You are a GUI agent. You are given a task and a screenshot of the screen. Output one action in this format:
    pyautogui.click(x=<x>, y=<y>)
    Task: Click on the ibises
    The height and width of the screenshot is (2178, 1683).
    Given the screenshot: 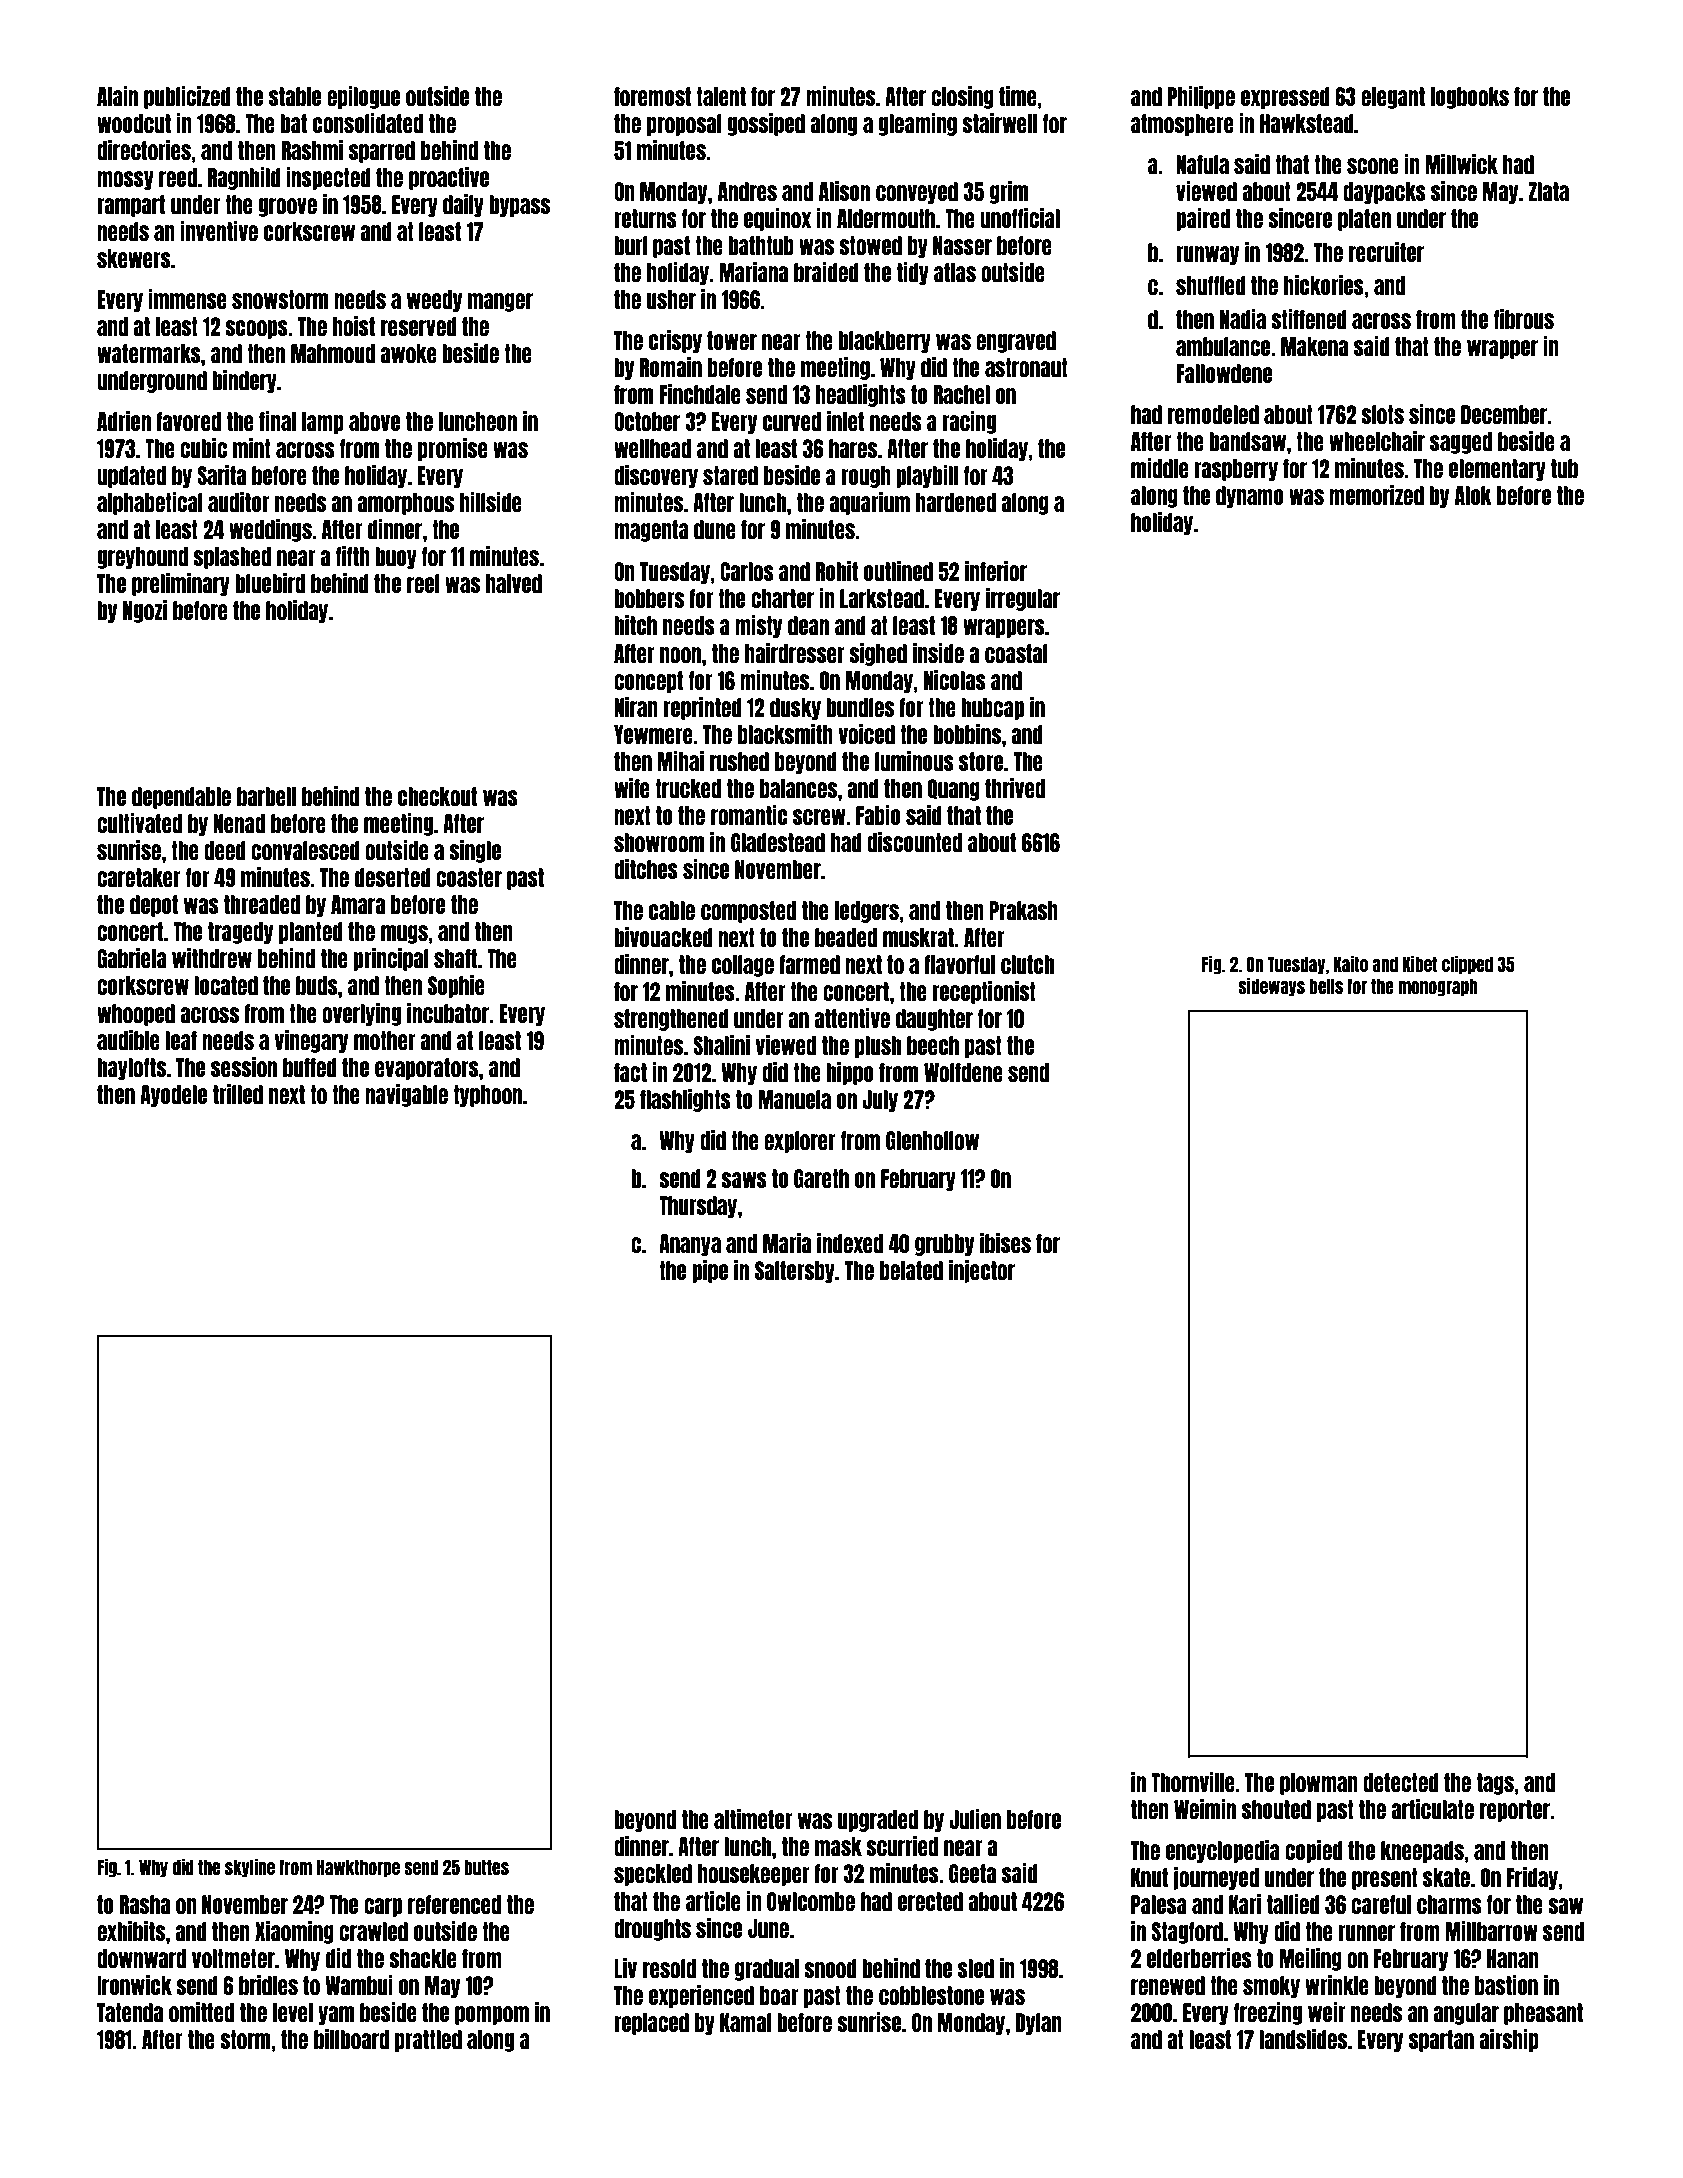 What is the action you would take?
    pyautogui.click(x=1005, y=1243)
